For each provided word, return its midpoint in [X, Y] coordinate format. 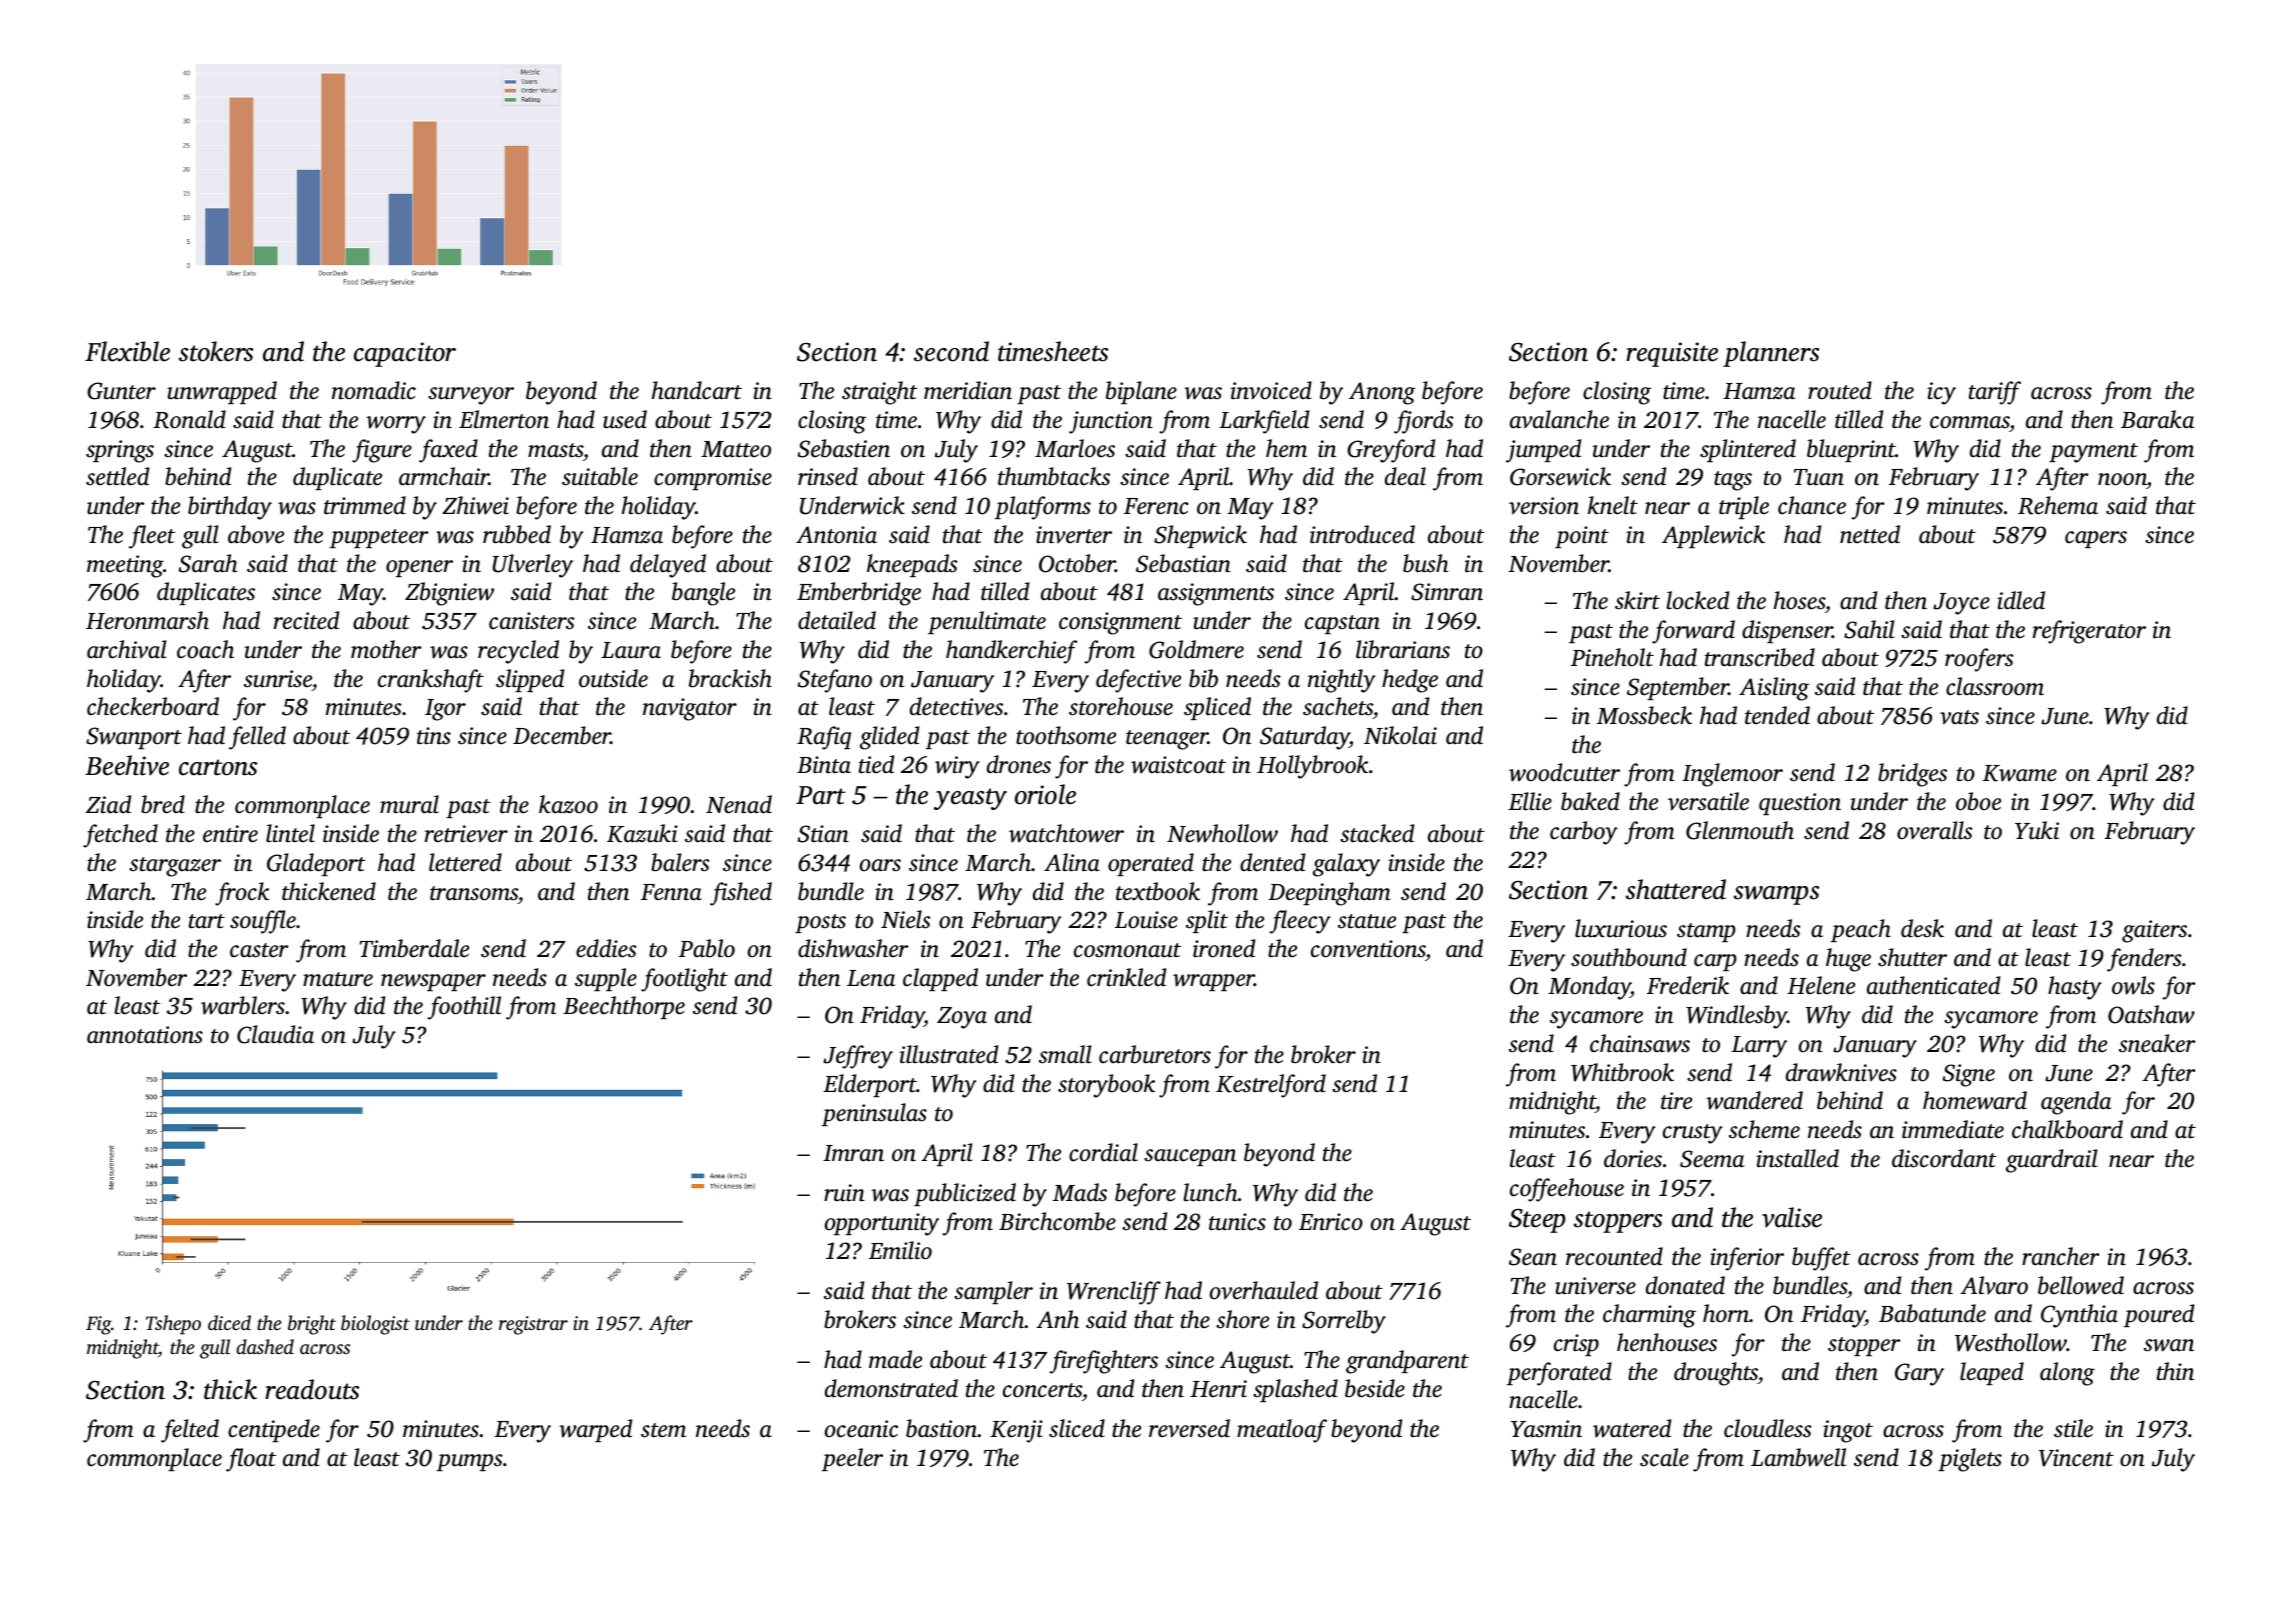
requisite [1672, 354]
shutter [1912, 957]
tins [434, 736]
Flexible [127, 351]
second [951, 351]
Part [820, 795]
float [251, 1460]
